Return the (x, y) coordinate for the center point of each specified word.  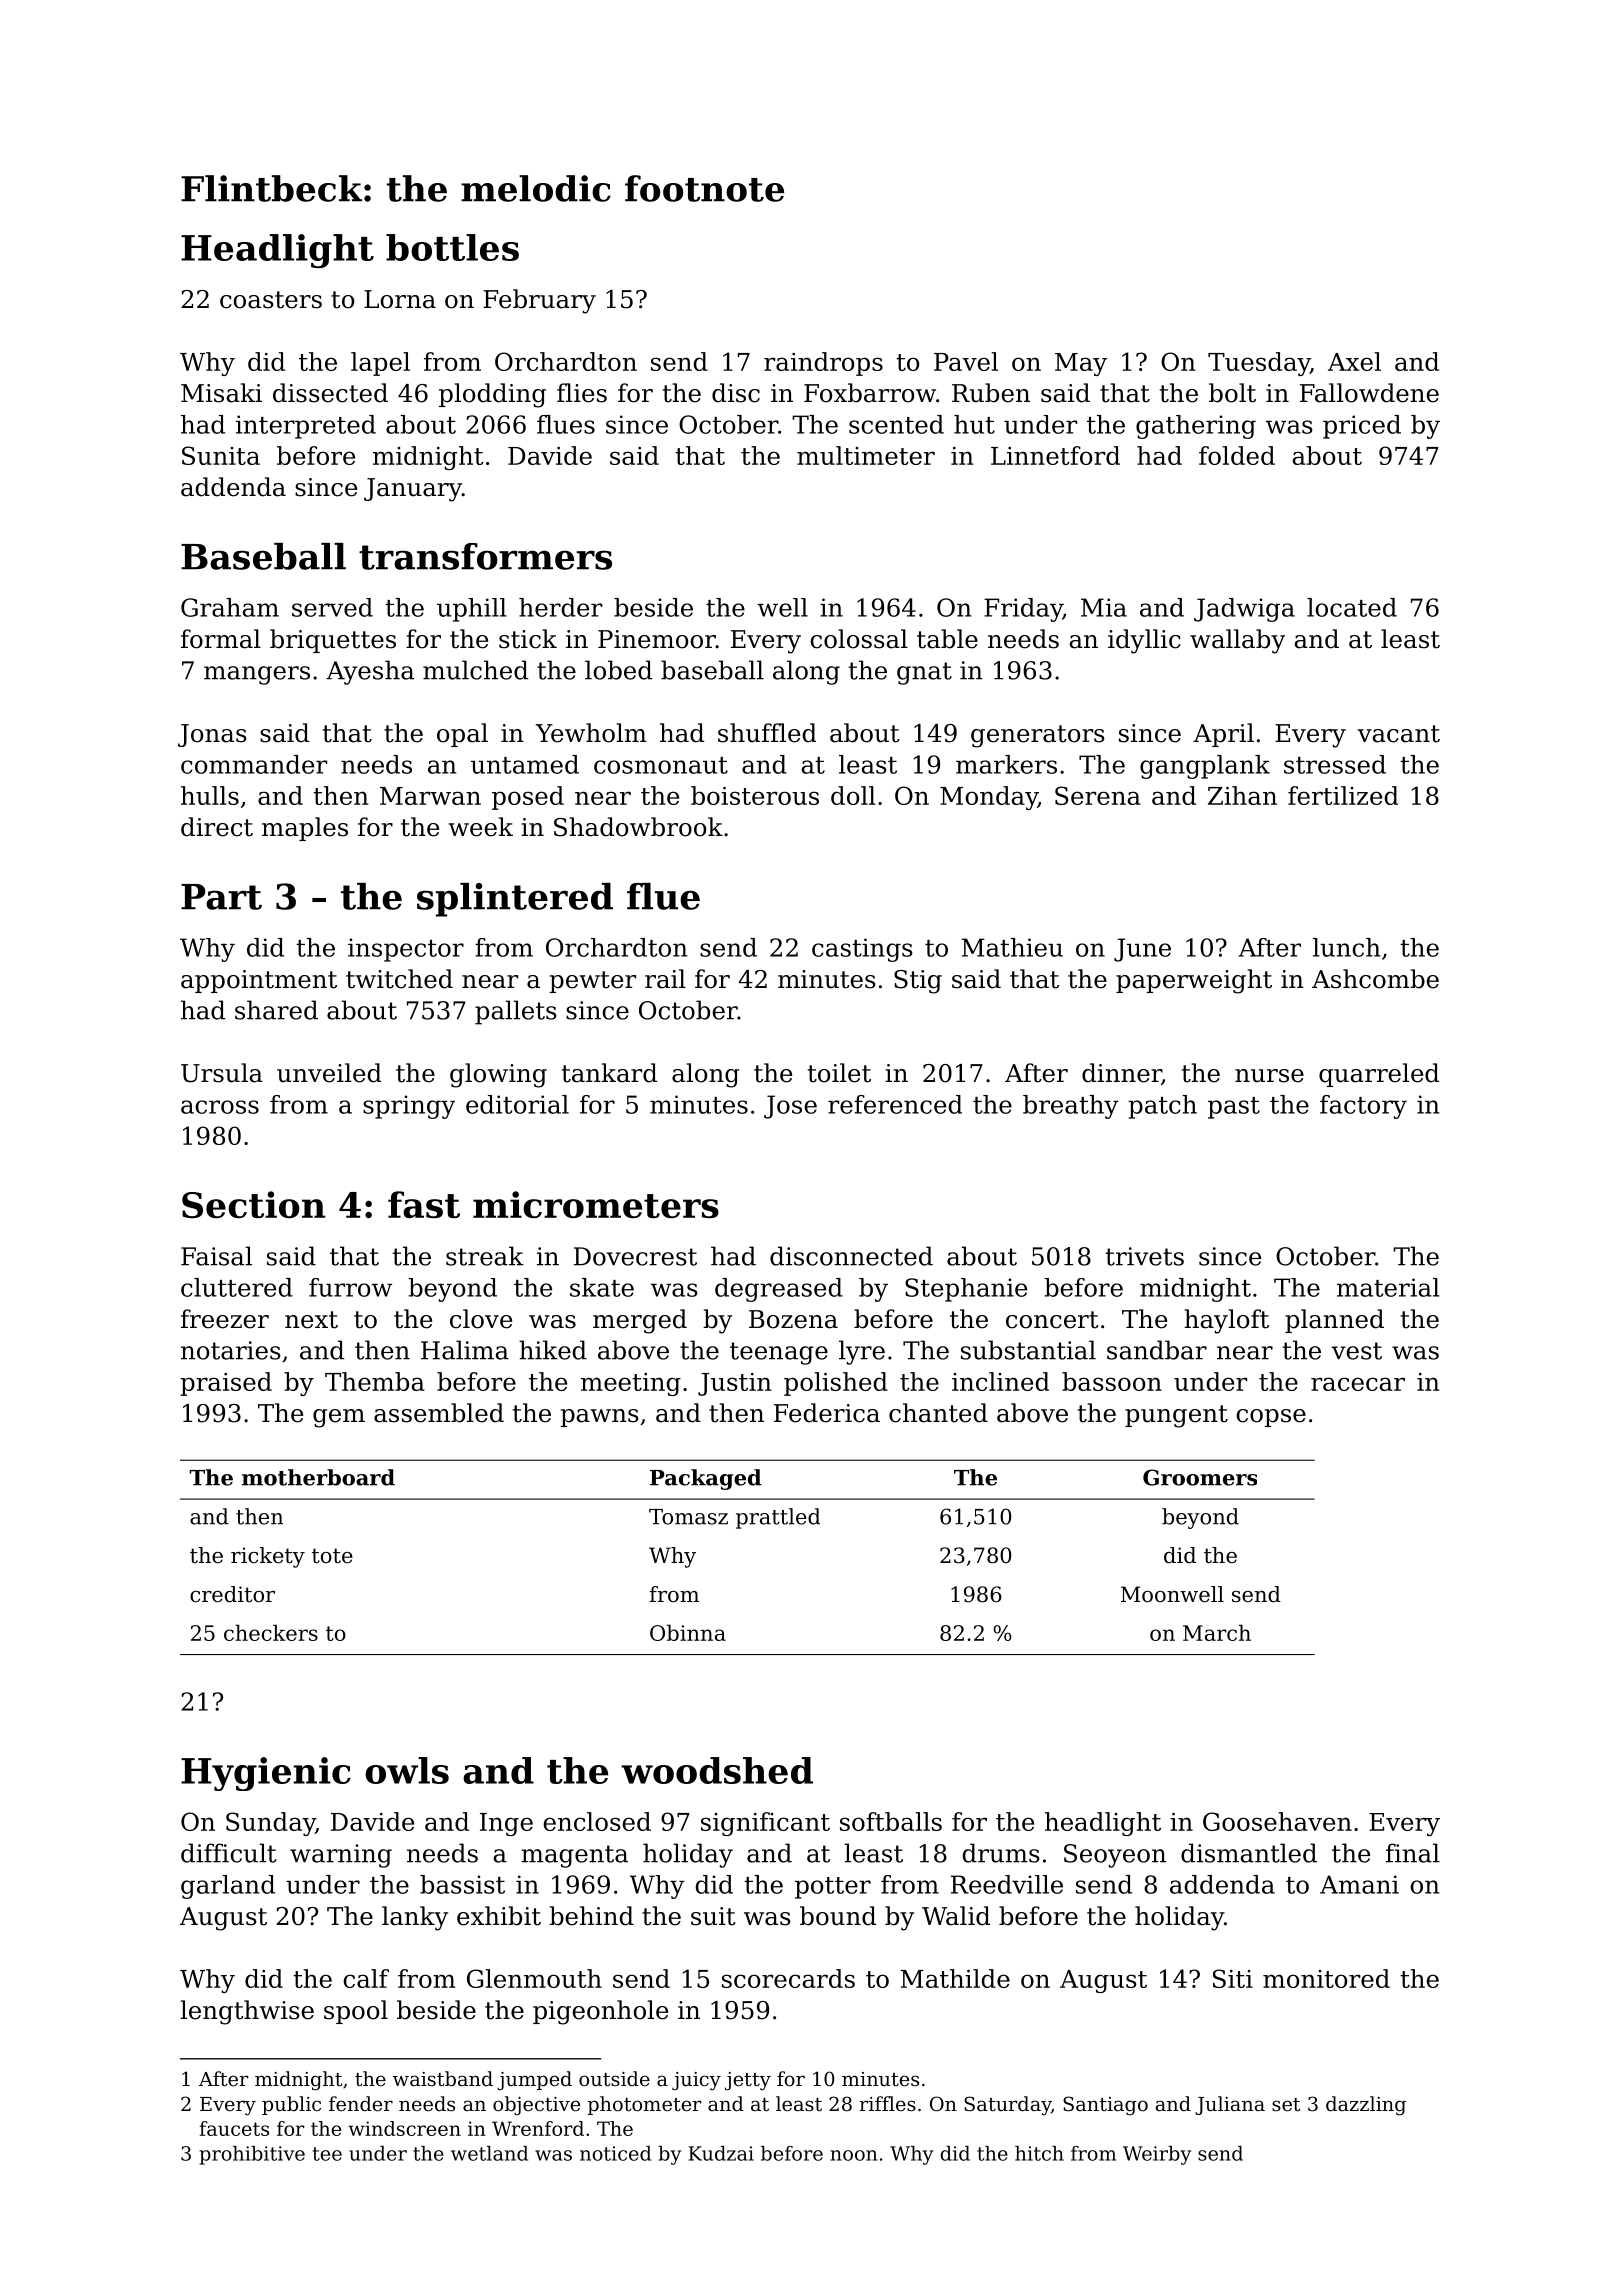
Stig (918, 982)
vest (1356, 1351)
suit (713, 1916)
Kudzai (721, 2153)
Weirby (1157, 2155)
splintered (515, 900)
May (1081, 364)
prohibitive (252, 2155)
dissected (330, 393)
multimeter (866, 455)
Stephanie (966, 1290)
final (1413, 1853)
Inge (506, 1824)
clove (481, 1319)
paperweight (1194, 981)
